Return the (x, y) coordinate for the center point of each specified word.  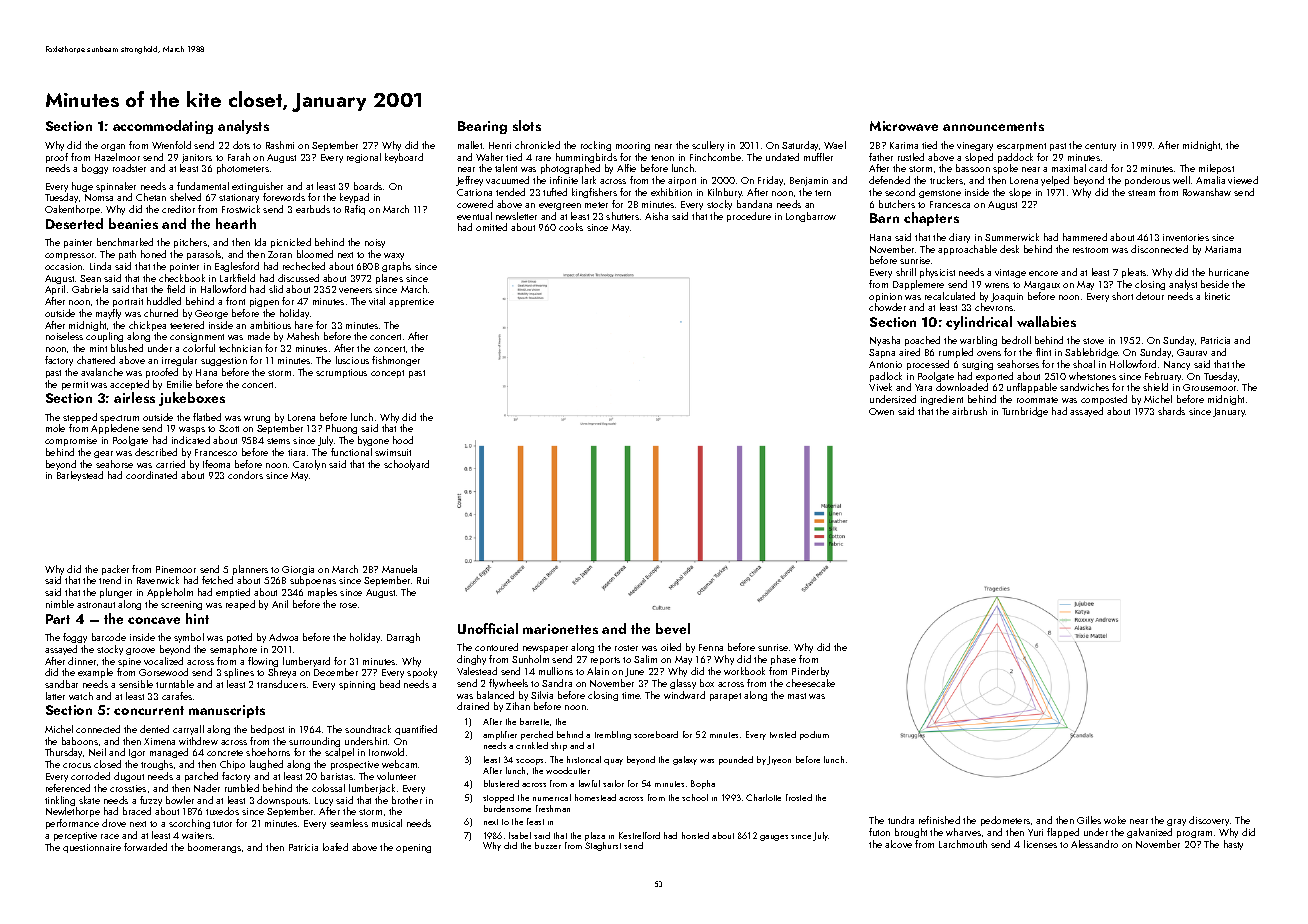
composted (1104, 400)
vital (377, 301)
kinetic (1217, 296)
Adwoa (283, 637)
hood (403, 440)
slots (527, 125)
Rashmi (280, 145)
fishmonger (396, 361)
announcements (993, 126)
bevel (673, 628)
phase (783, 660)
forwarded (145, 847)
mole (55, 428)
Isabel (520, 835)
